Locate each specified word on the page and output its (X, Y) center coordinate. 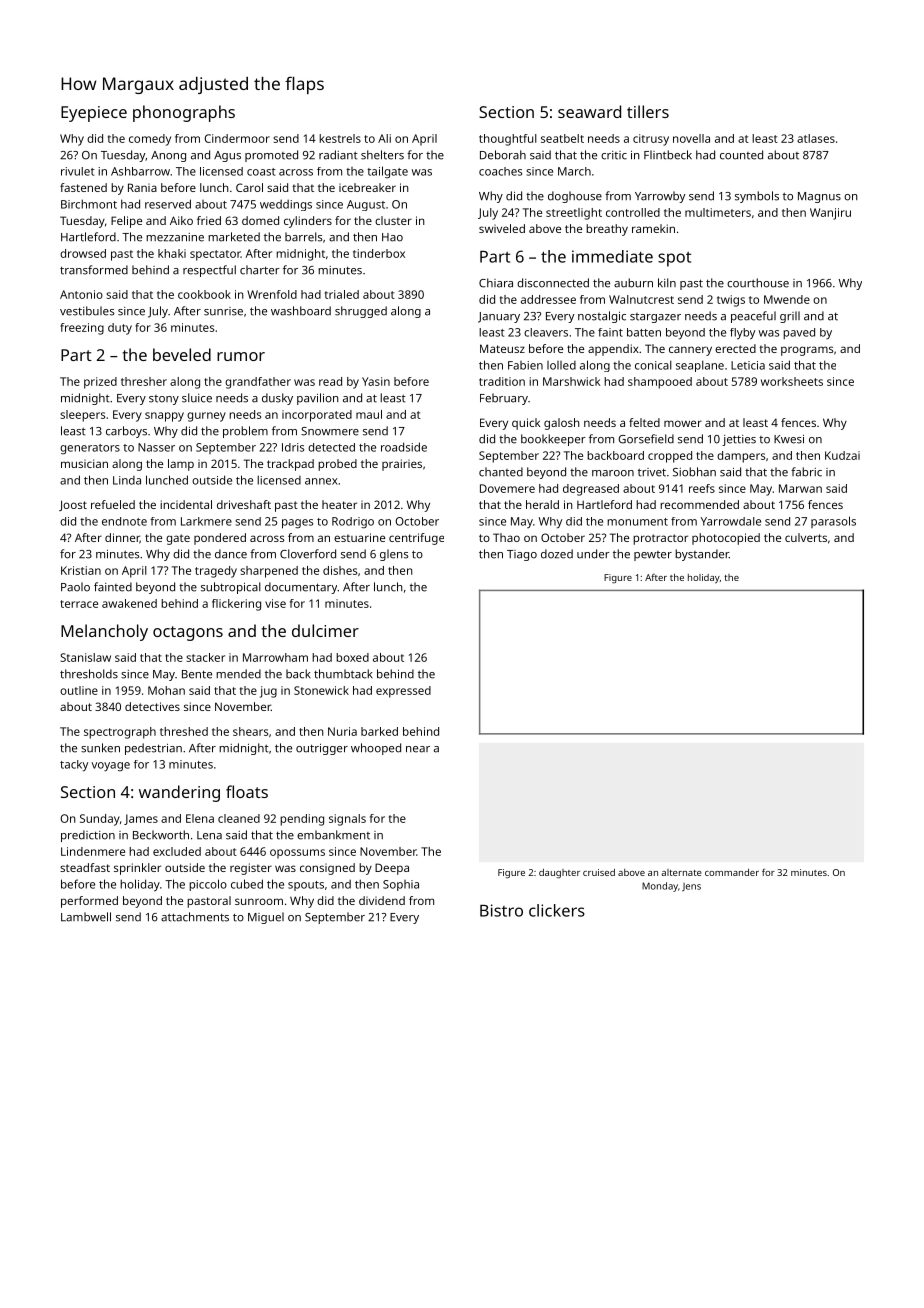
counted (741, 155)
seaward (589, 111)
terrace (79, 604)
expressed (403, 692)
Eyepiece (94, 114)
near (418, 749)
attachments (195, 917)
